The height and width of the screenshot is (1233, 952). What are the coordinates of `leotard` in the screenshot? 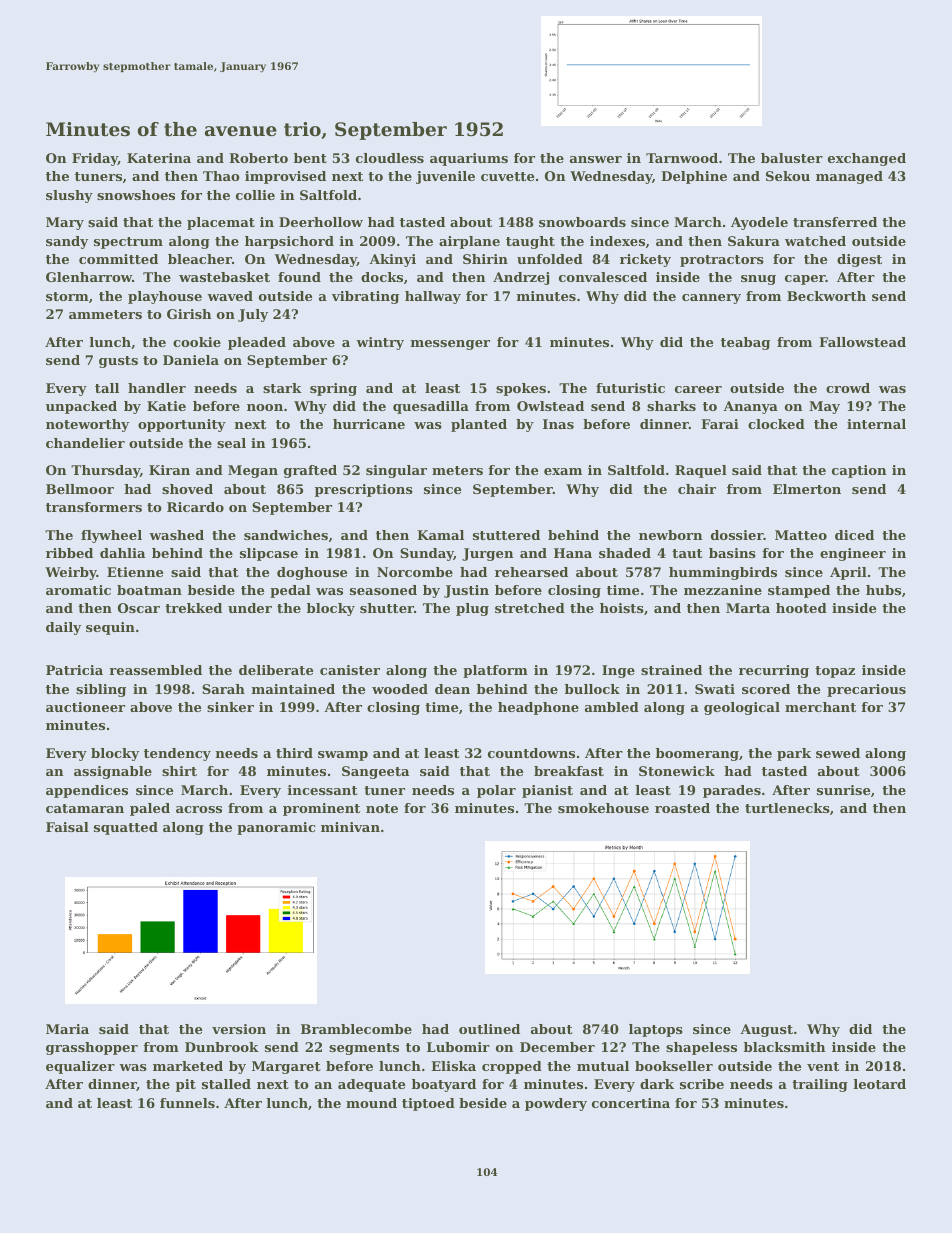 It's located at (880, 1084).
